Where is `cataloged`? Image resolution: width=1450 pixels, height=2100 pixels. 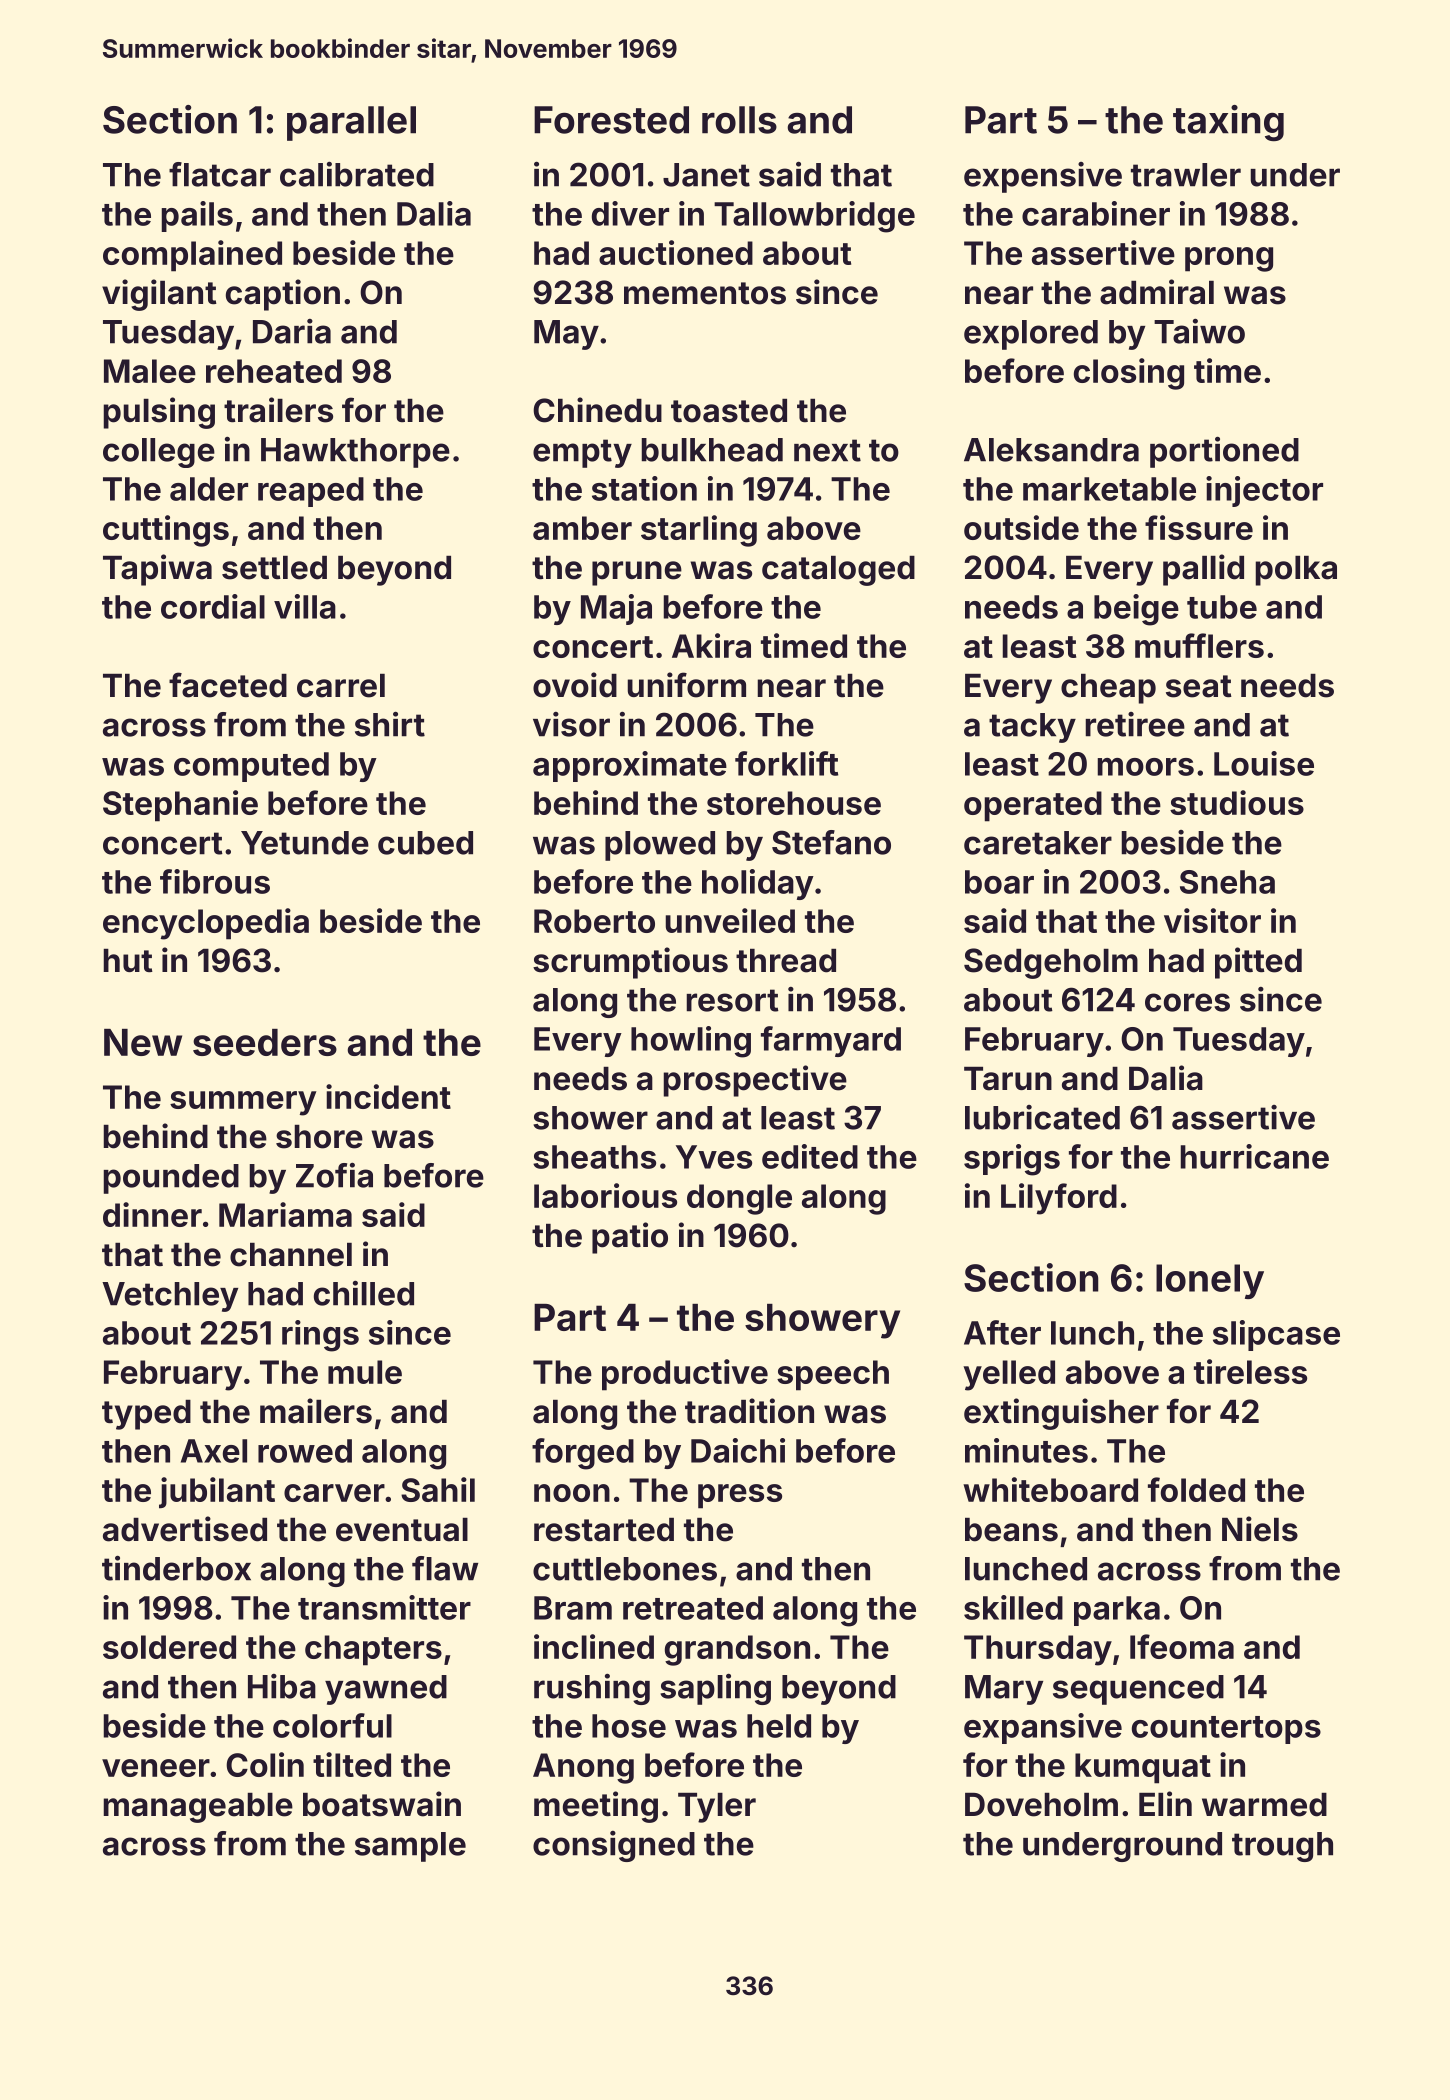
cataloged is located at coordinates (838, 571).
